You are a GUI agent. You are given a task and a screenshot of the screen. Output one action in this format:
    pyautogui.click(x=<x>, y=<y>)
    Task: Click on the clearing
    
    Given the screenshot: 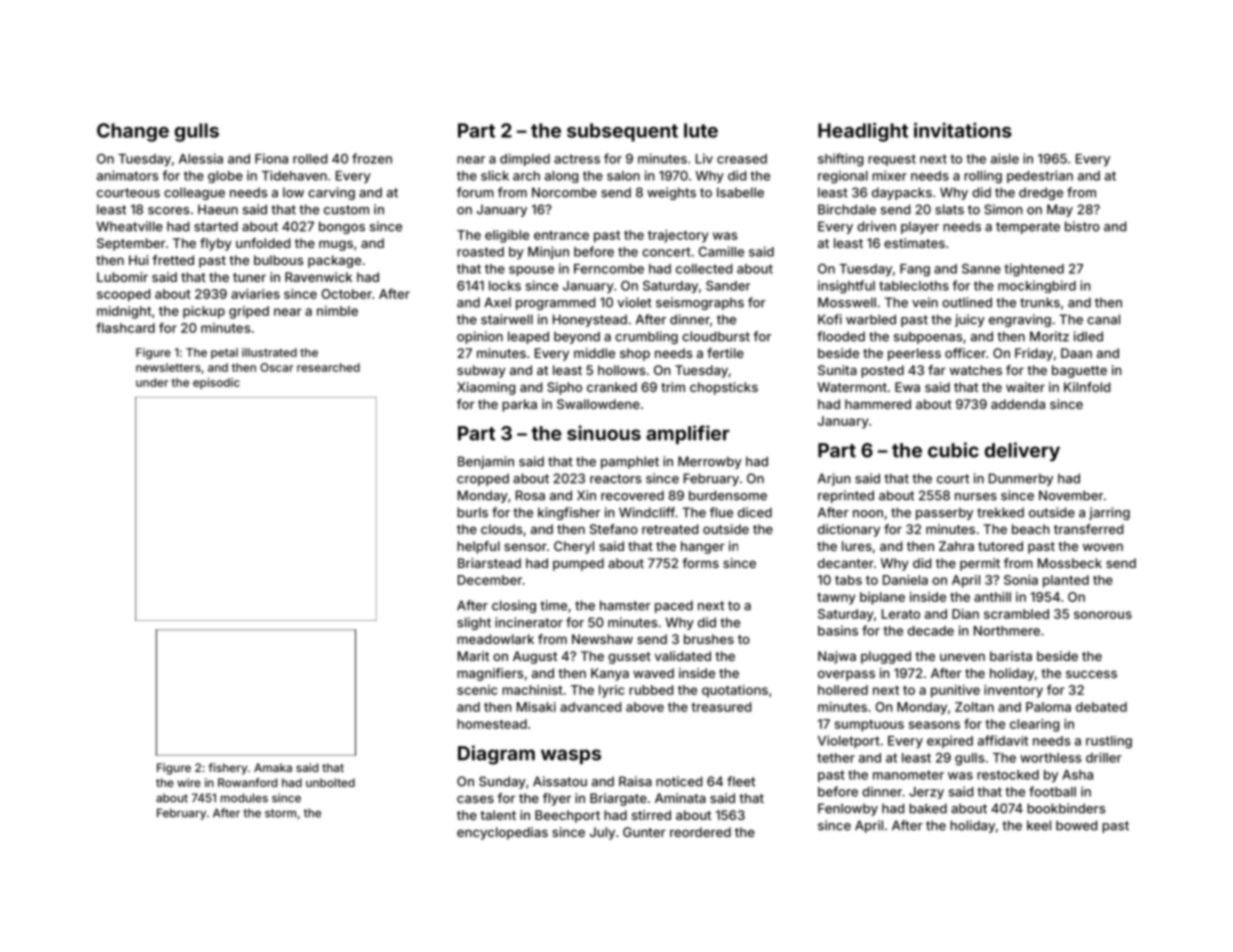 What is the action you would take?
    pyautogui.click(x=1035, y=725)
